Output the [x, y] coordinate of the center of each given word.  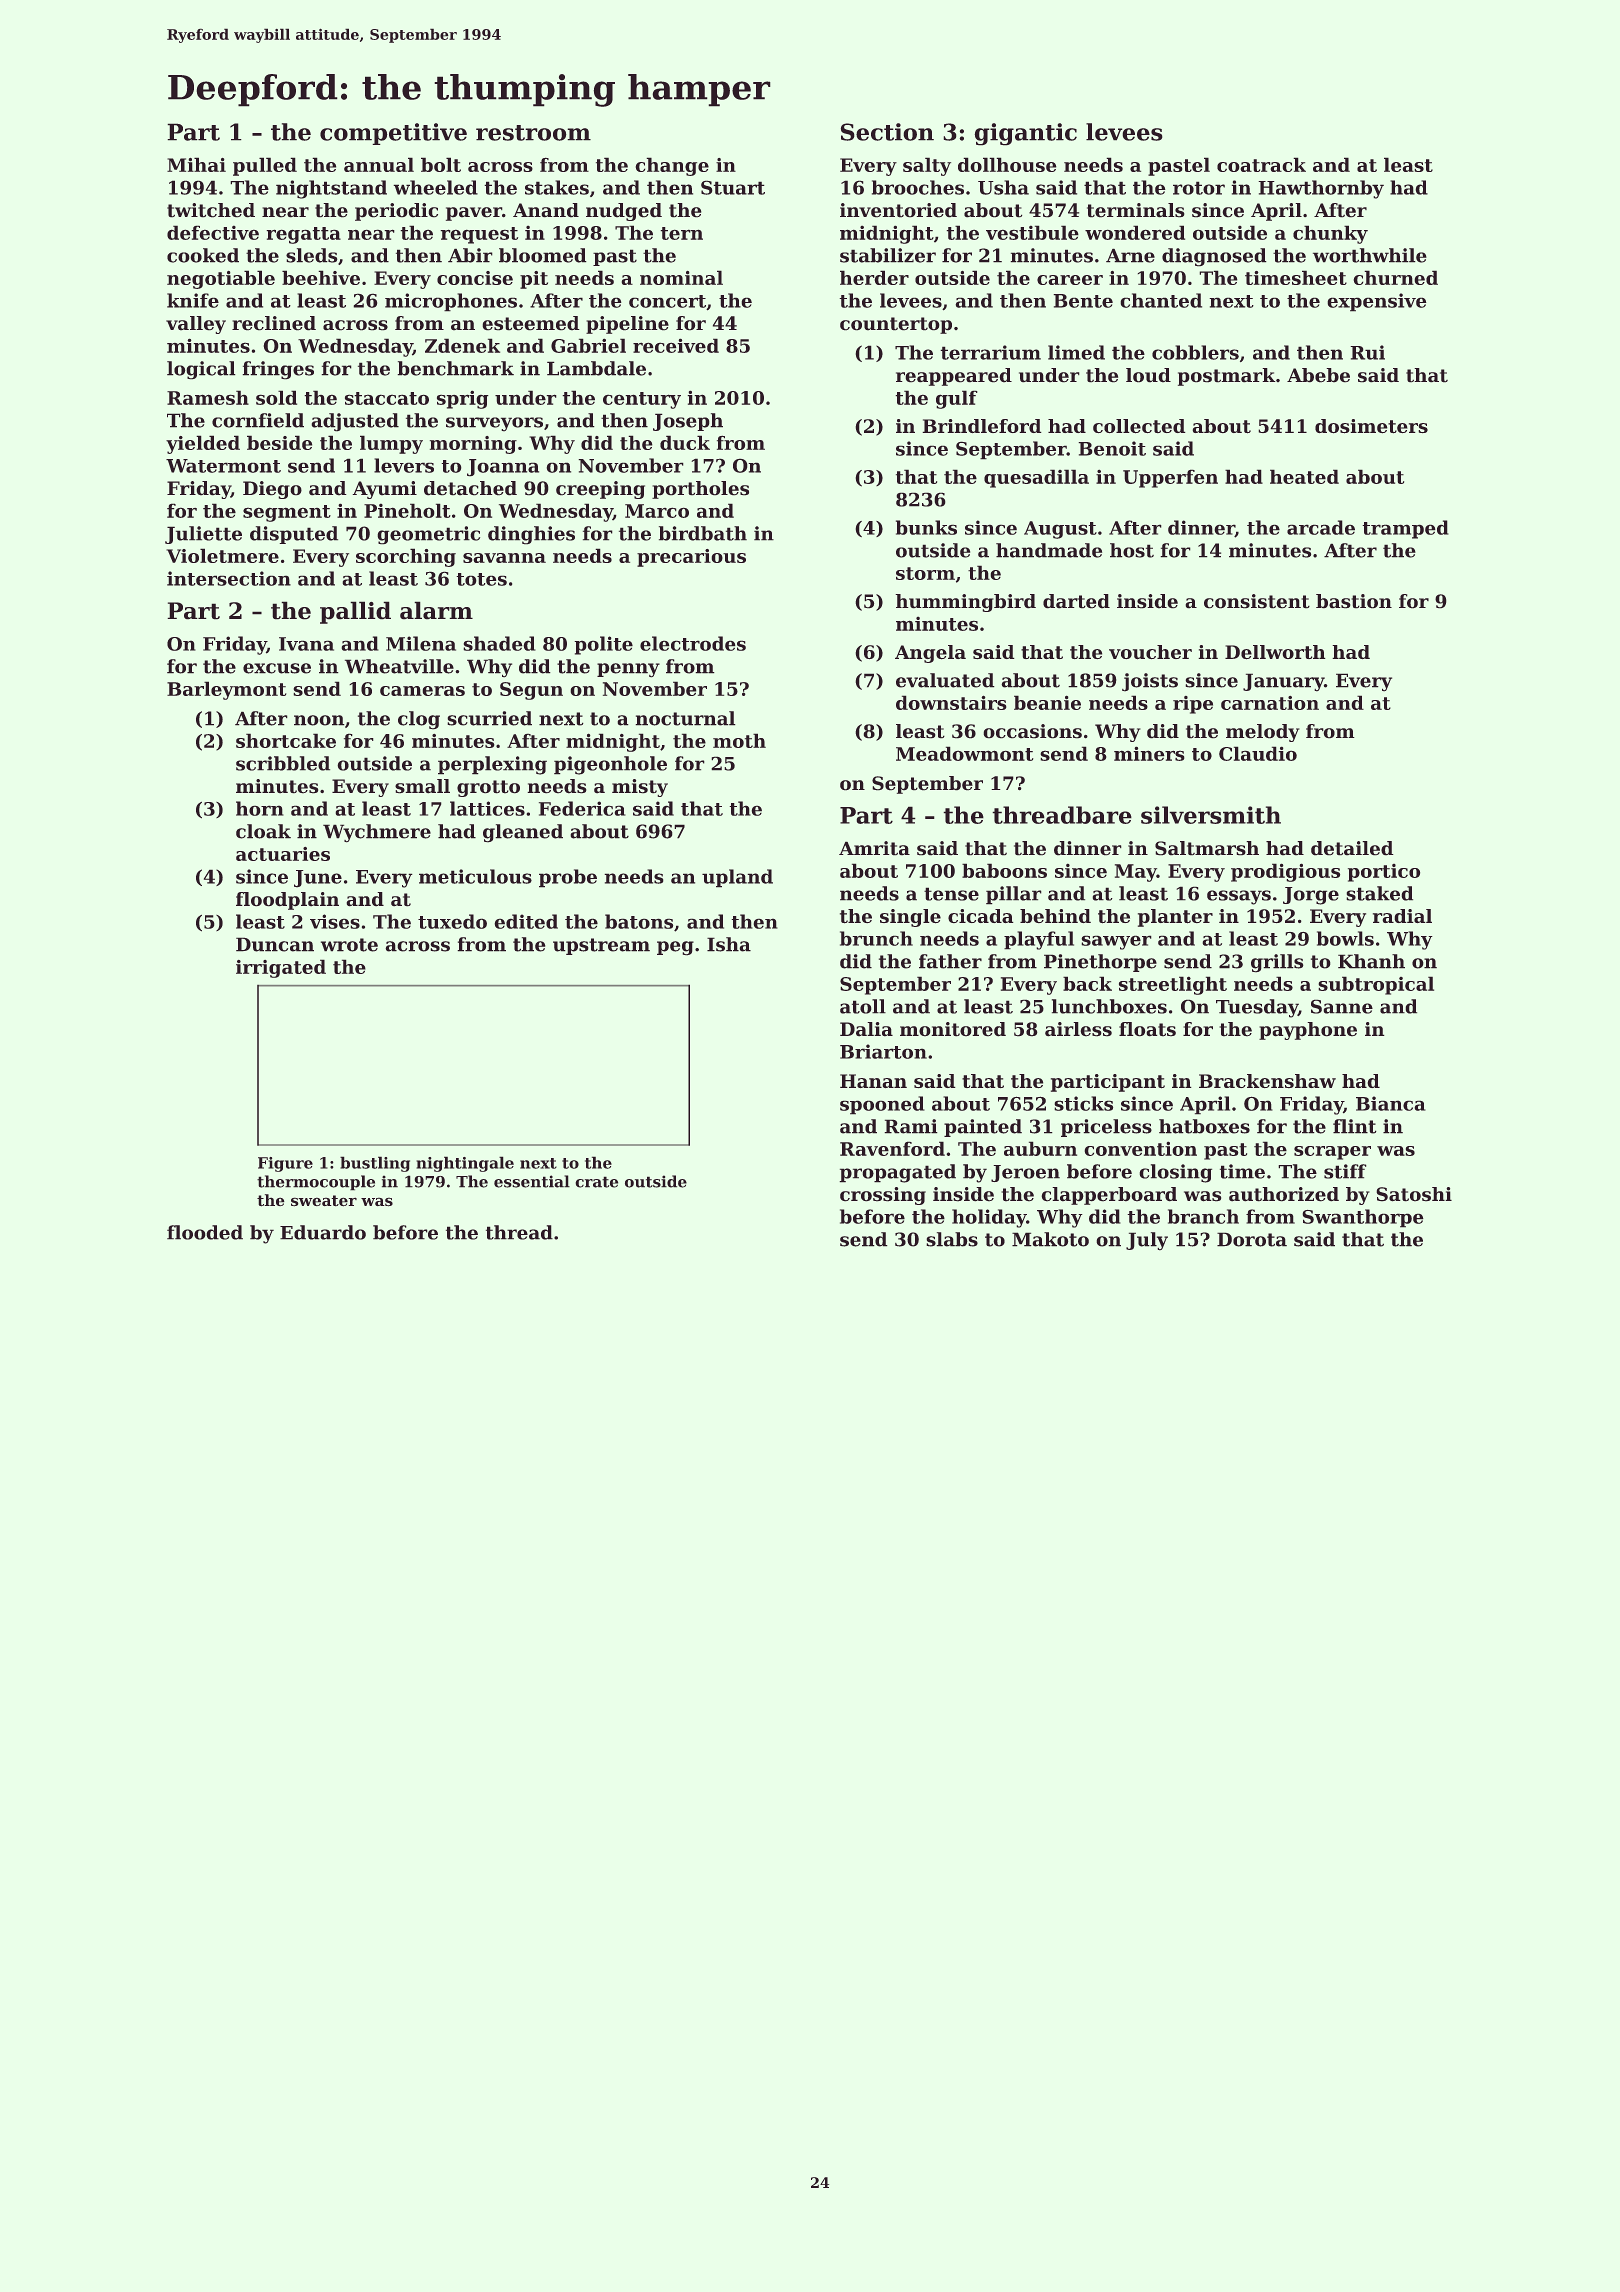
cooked [203, 255]
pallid [355, 612]
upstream [601, 946]
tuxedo [452, 921]
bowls [1345, 938]
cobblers [1195, 352]
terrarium [990, 352]
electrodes [693, 643]
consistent [1257, 601]
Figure [285, 1164]
